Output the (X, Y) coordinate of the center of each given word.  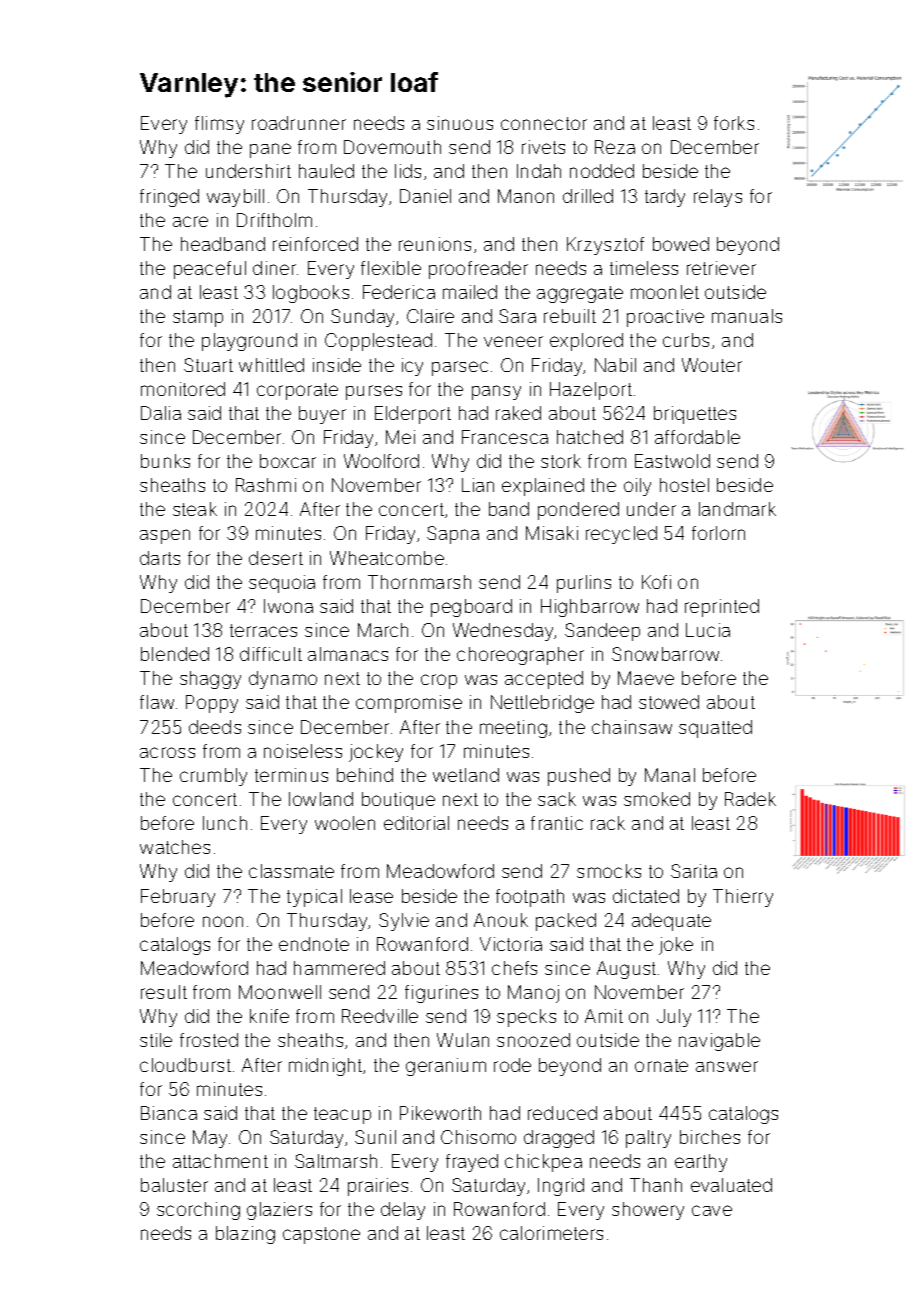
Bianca (169, 1113)
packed (566, 922)
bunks (165, 461)
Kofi (656, 582)
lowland (321, 799)
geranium (446, 1067)
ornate (661, 1065)
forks (734, 123)
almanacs (348, 654)
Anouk (501, 920)
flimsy (219, 125)
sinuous (460, 123)
